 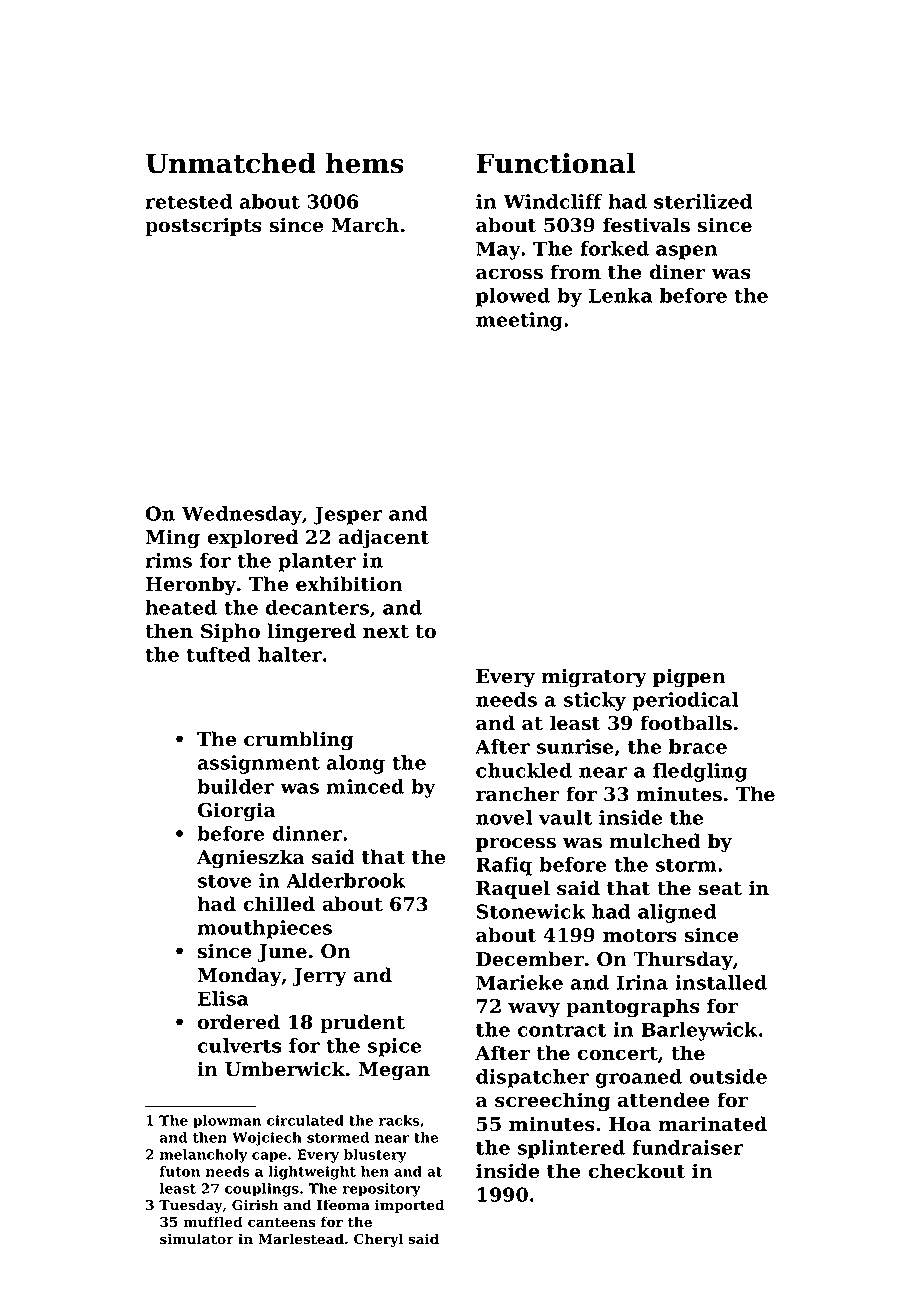 I want to click on contract, so click(x=562, y=1030).
